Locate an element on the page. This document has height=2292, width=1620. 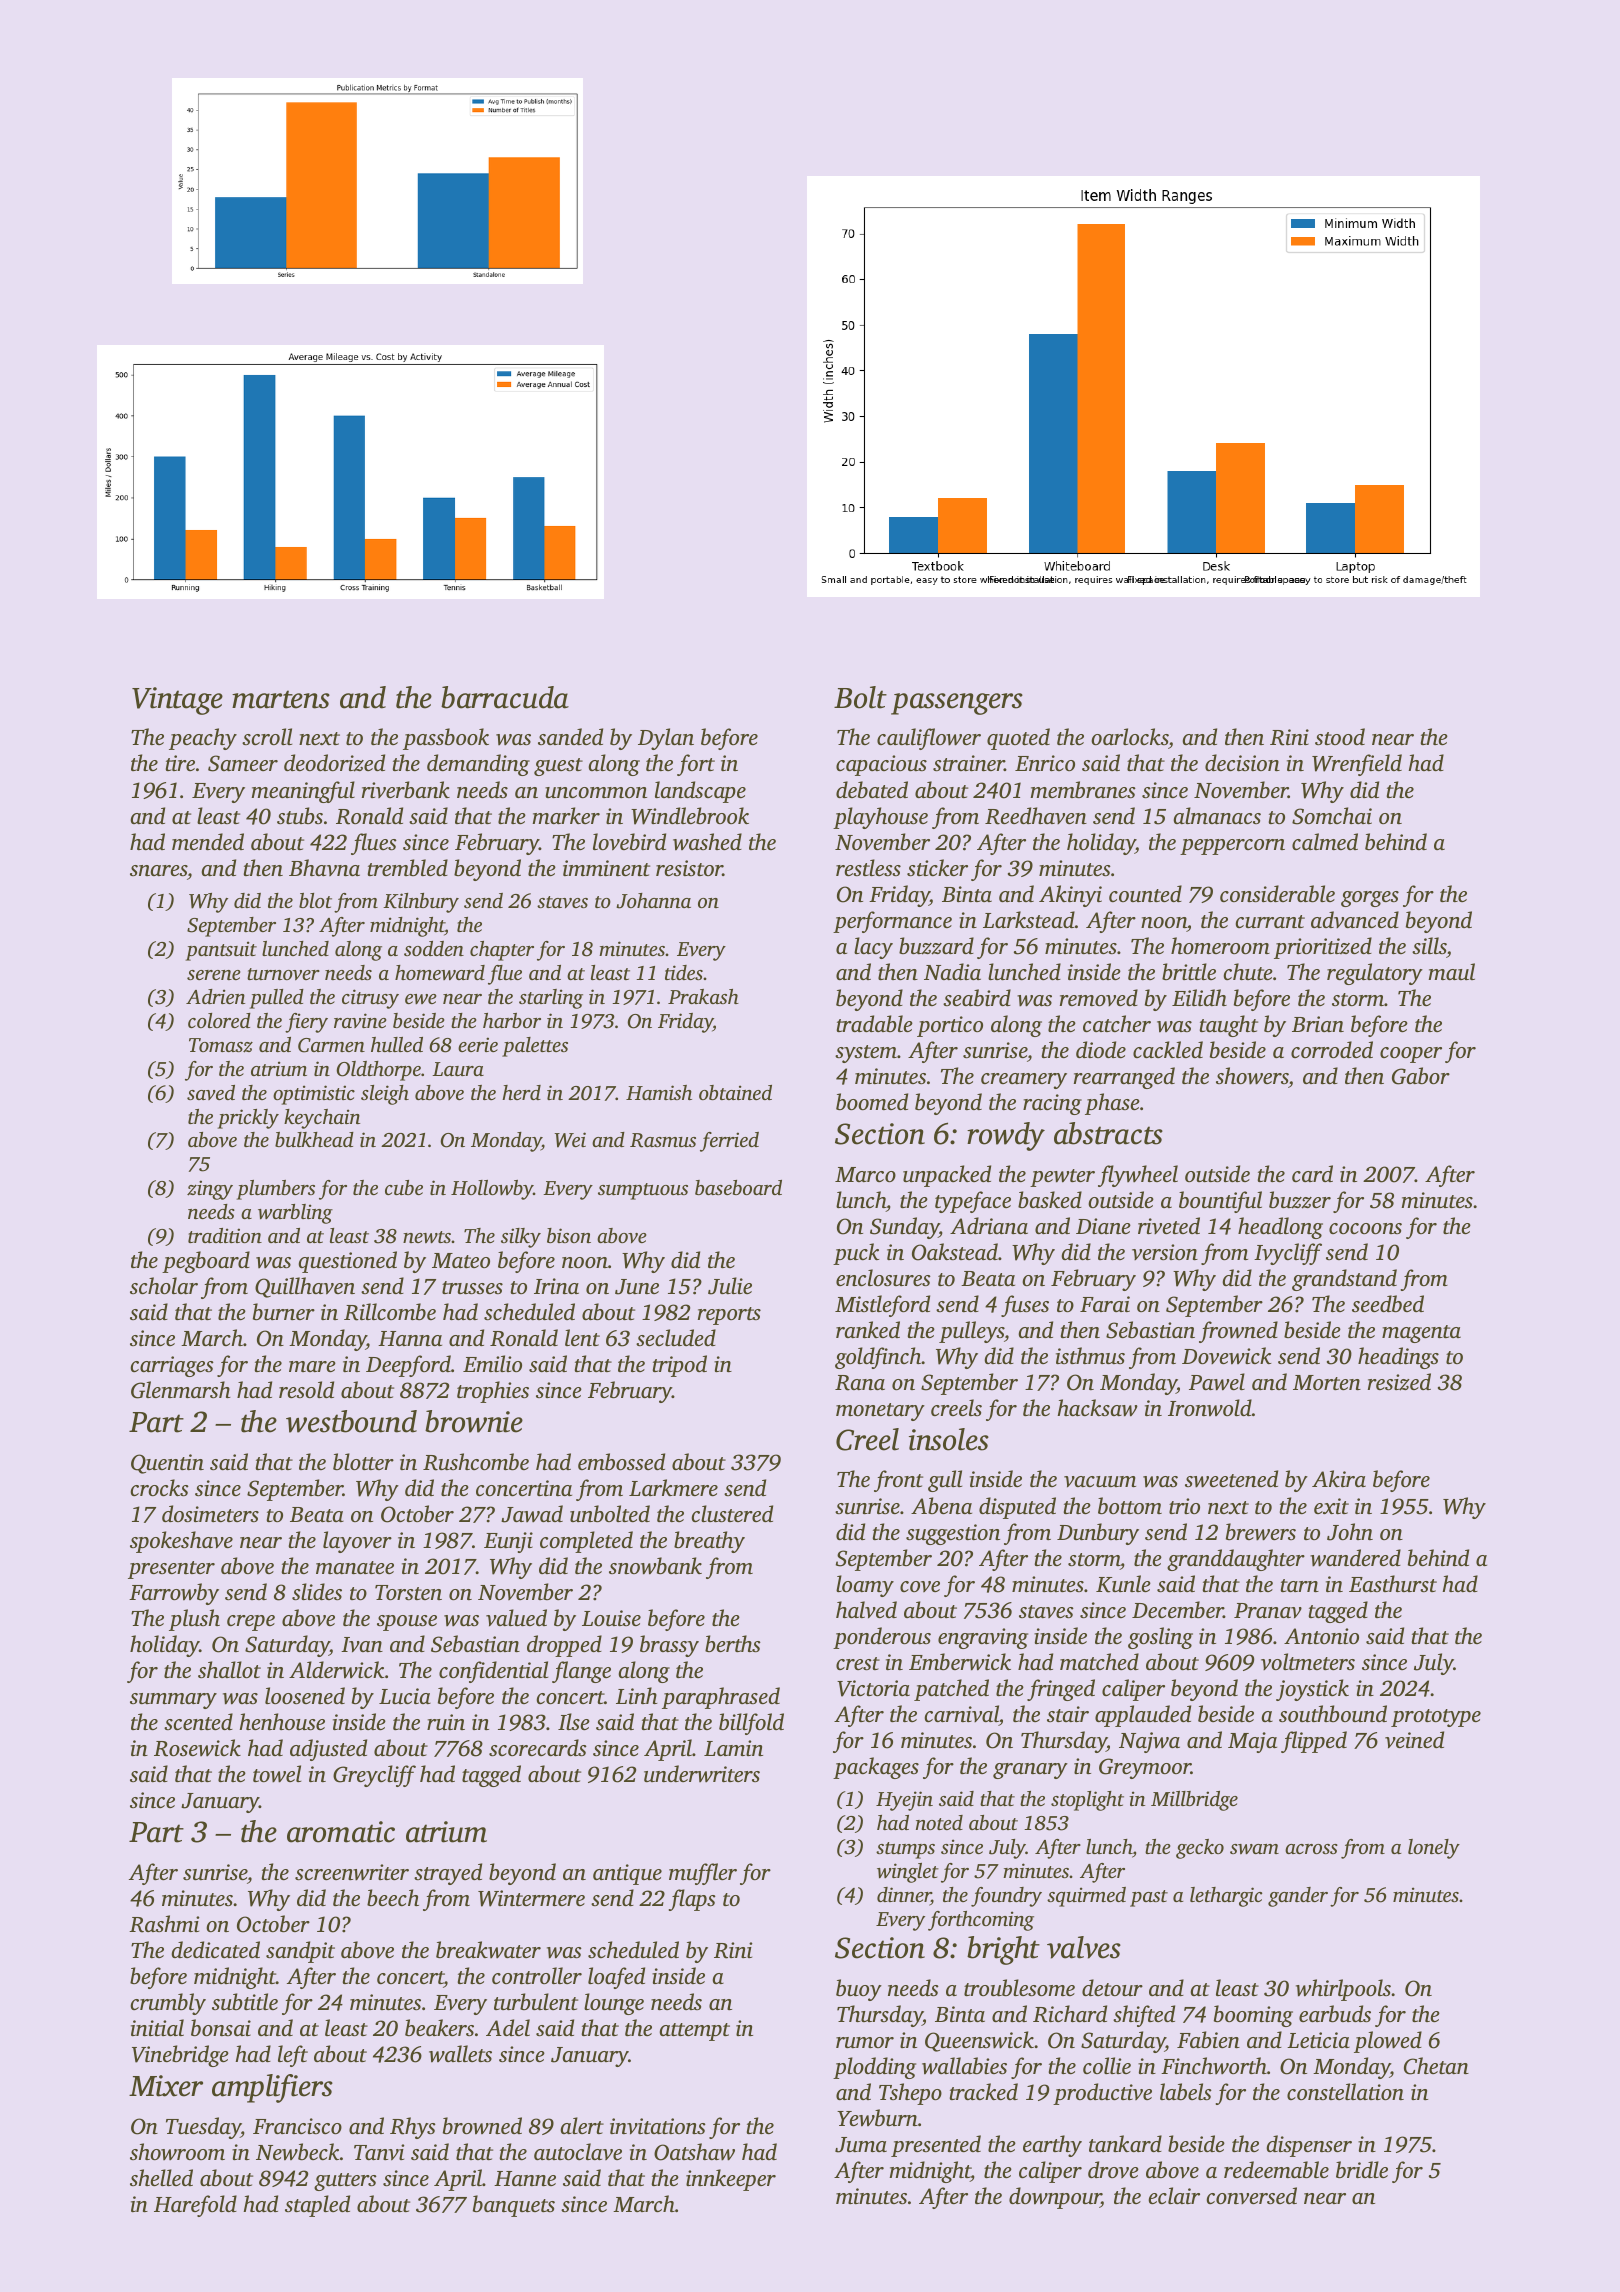
baseboard is located at coordinates (738, 1187).
